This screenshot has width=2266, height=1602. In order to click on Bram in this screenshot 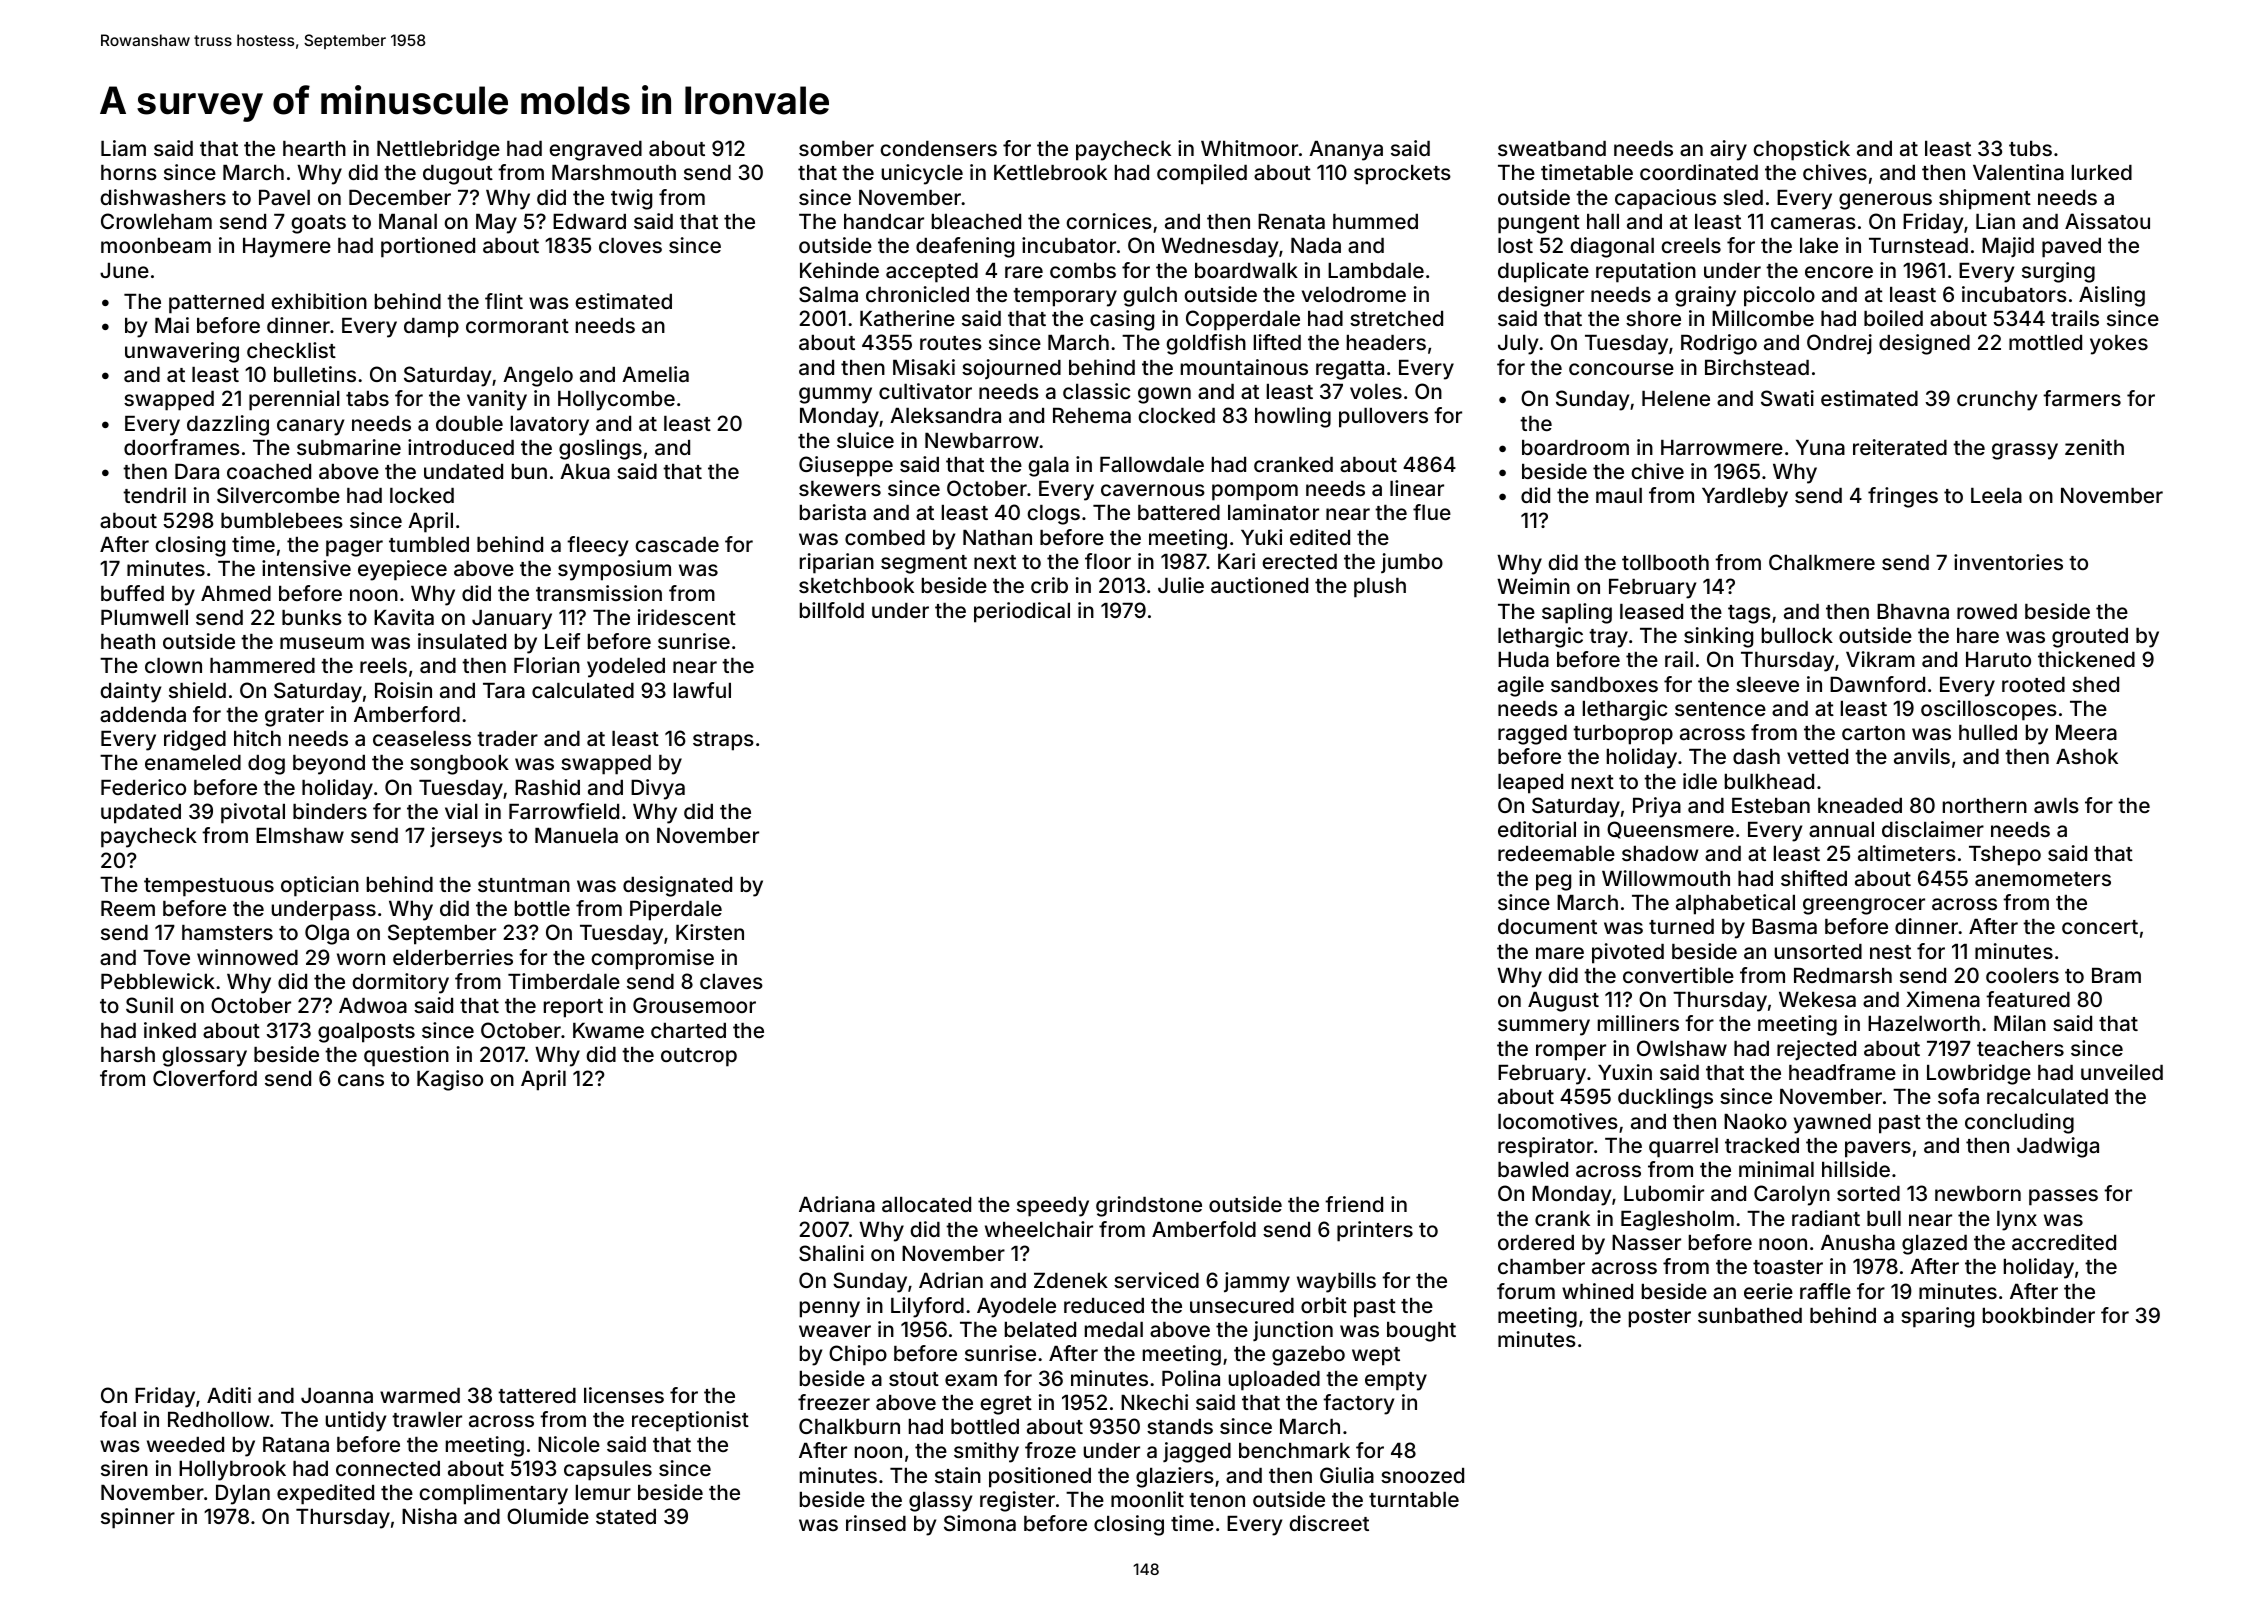, I will do `click(2116, 975)`.
